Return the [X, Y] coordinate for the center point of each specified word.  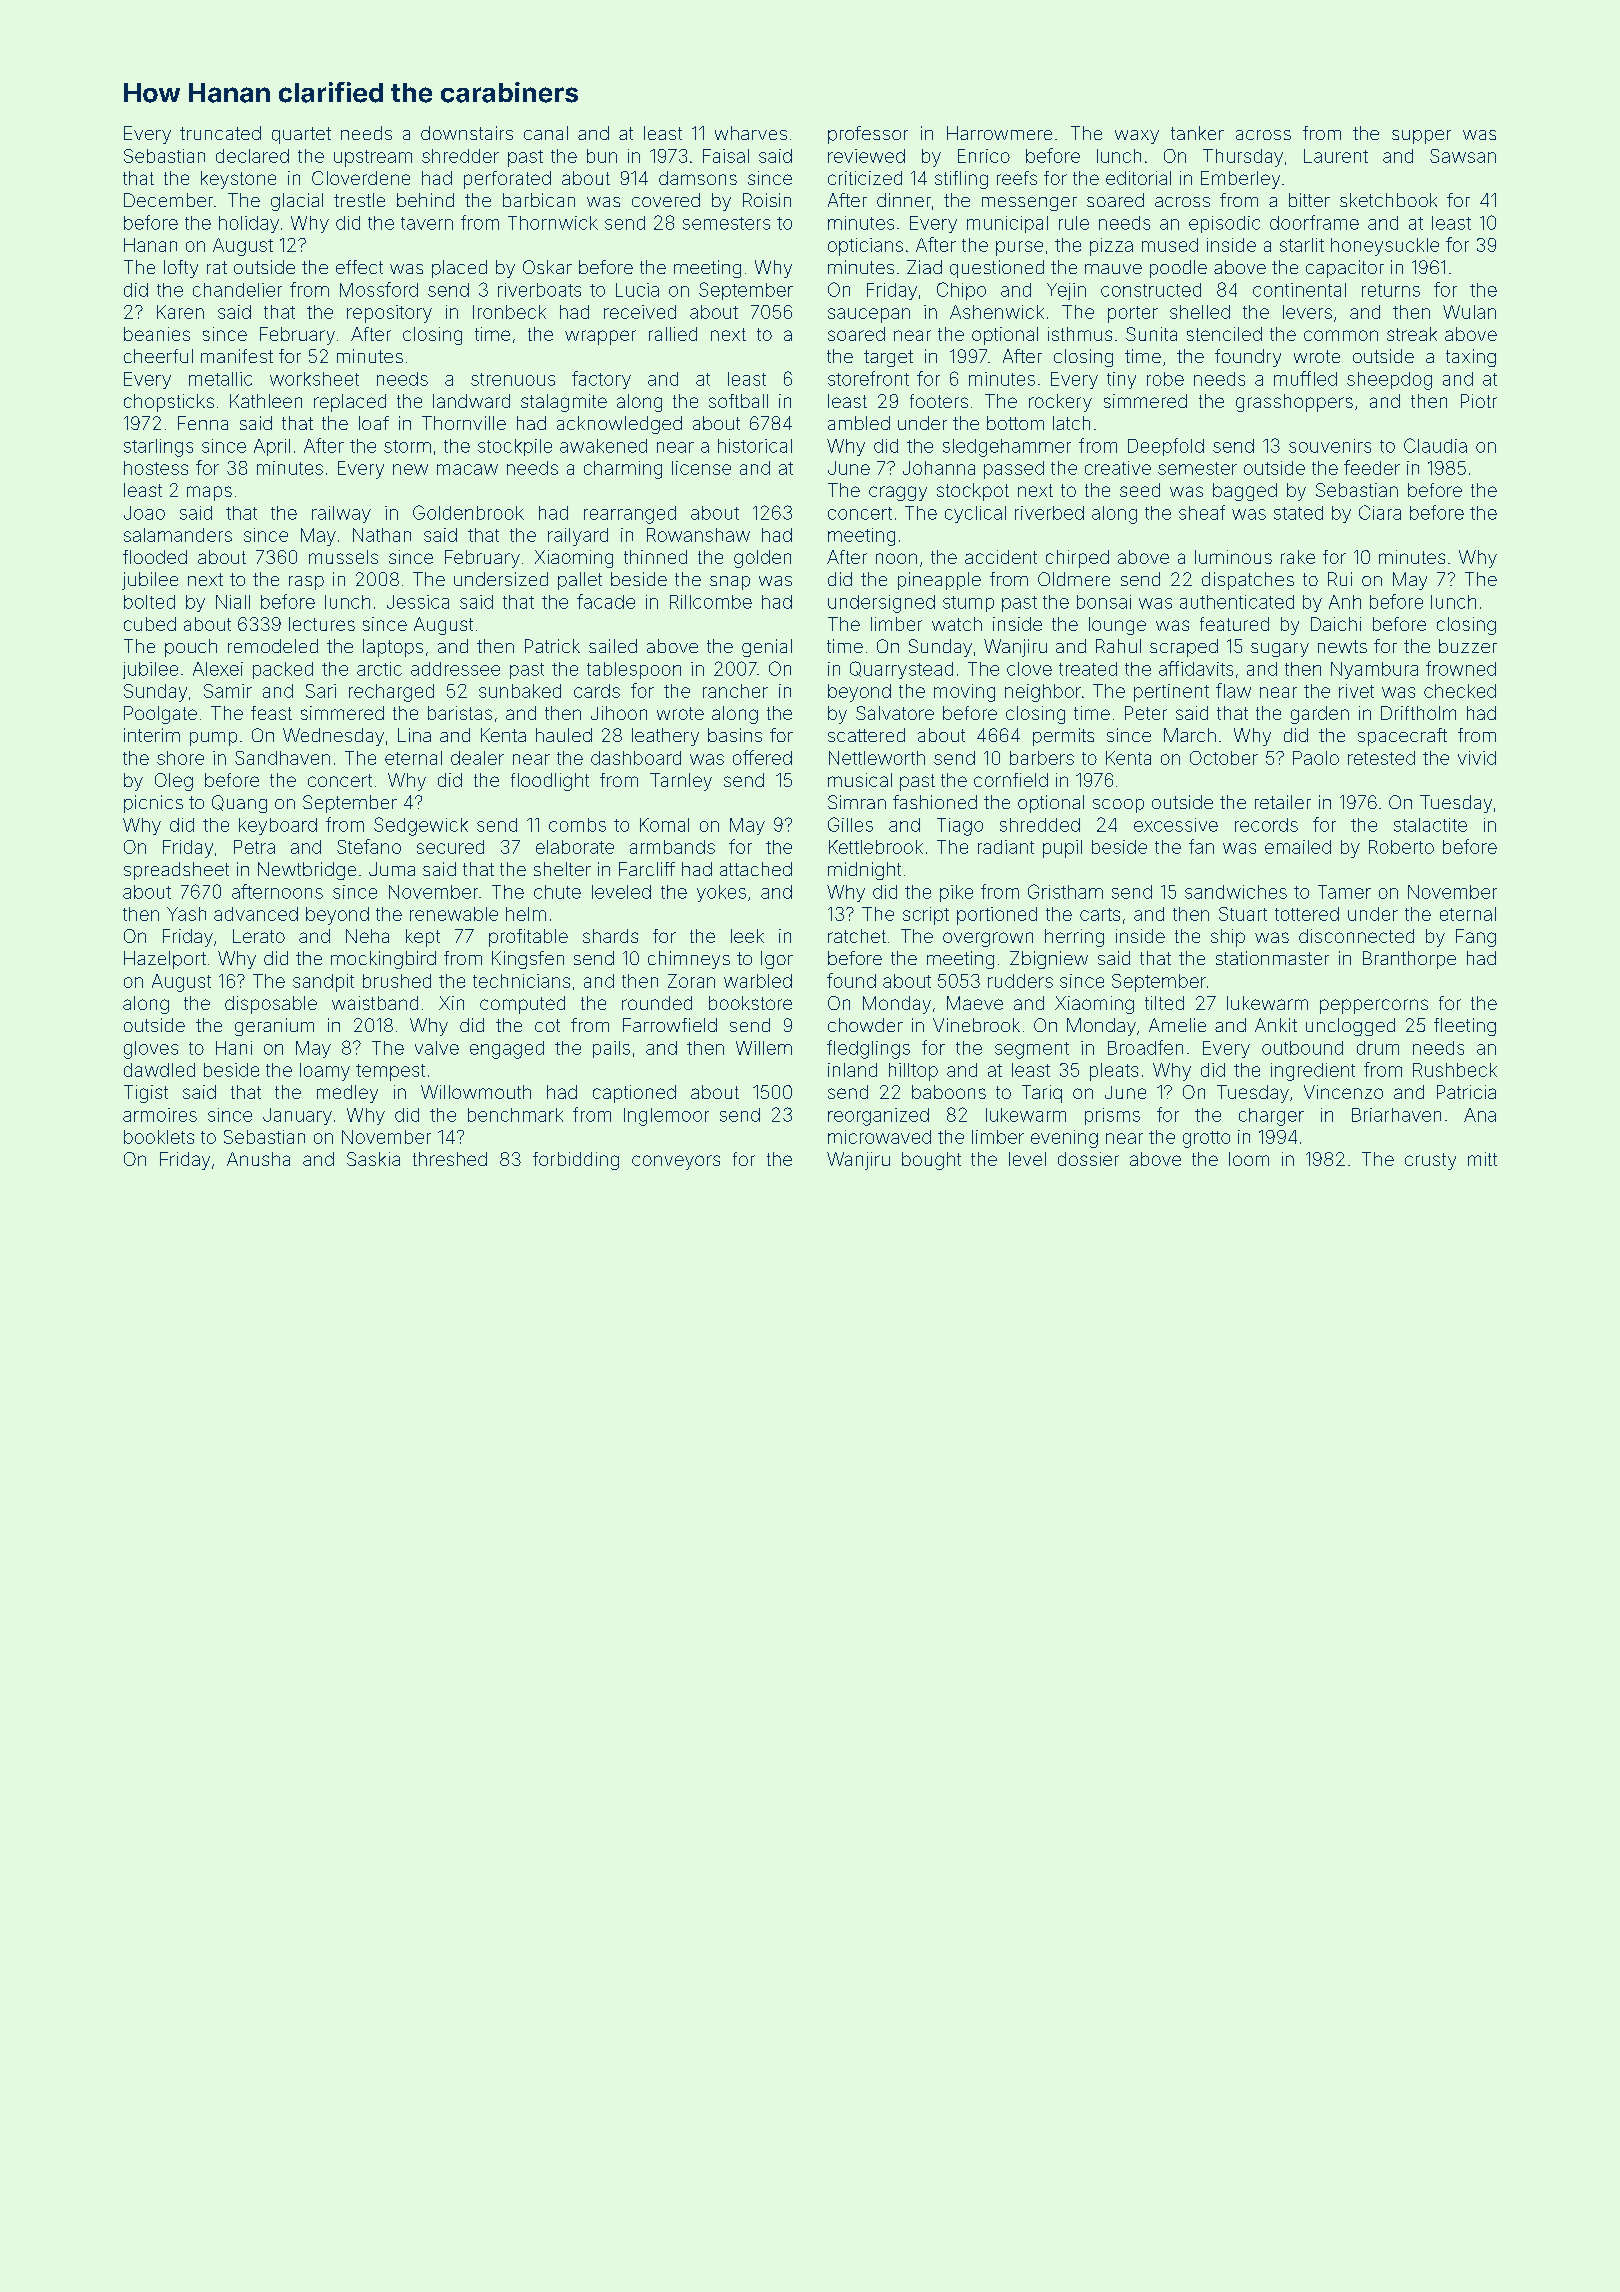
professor [868, 135]
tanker [1197, 133]
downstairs [467, 133]
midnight [864, 871]
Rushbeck [1455, 1070]
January [297, 1116]
